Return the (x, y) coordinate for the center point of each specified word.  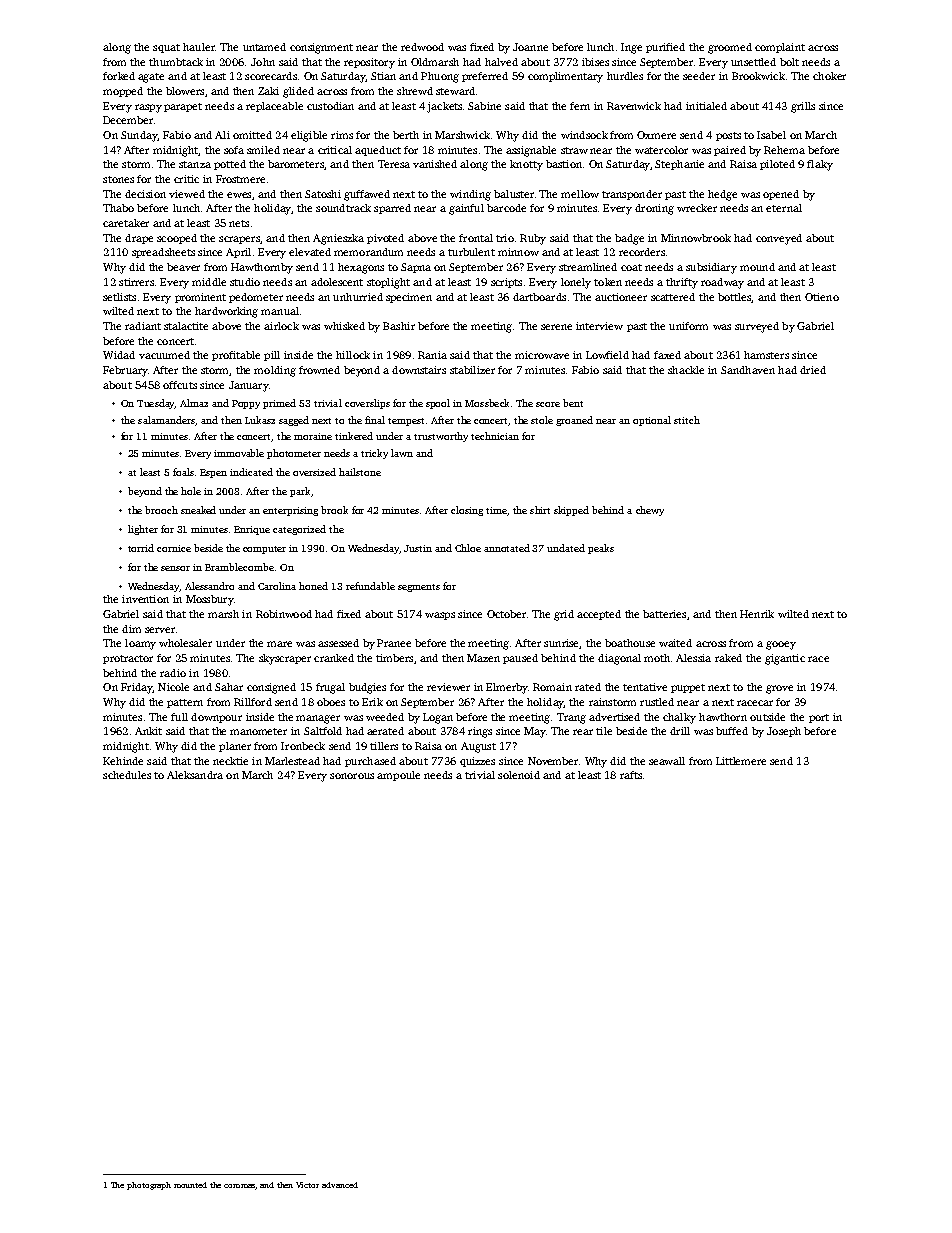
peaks (601, 549)
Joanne (530, 47)
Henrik (757, 614)
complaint (780, 48)
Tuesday (156, 404)
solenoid (519, 775)
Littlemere (741, 761)
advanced (340, 1185)
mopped (123, 92)
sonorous (352, 776)
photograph (149, 1186)
